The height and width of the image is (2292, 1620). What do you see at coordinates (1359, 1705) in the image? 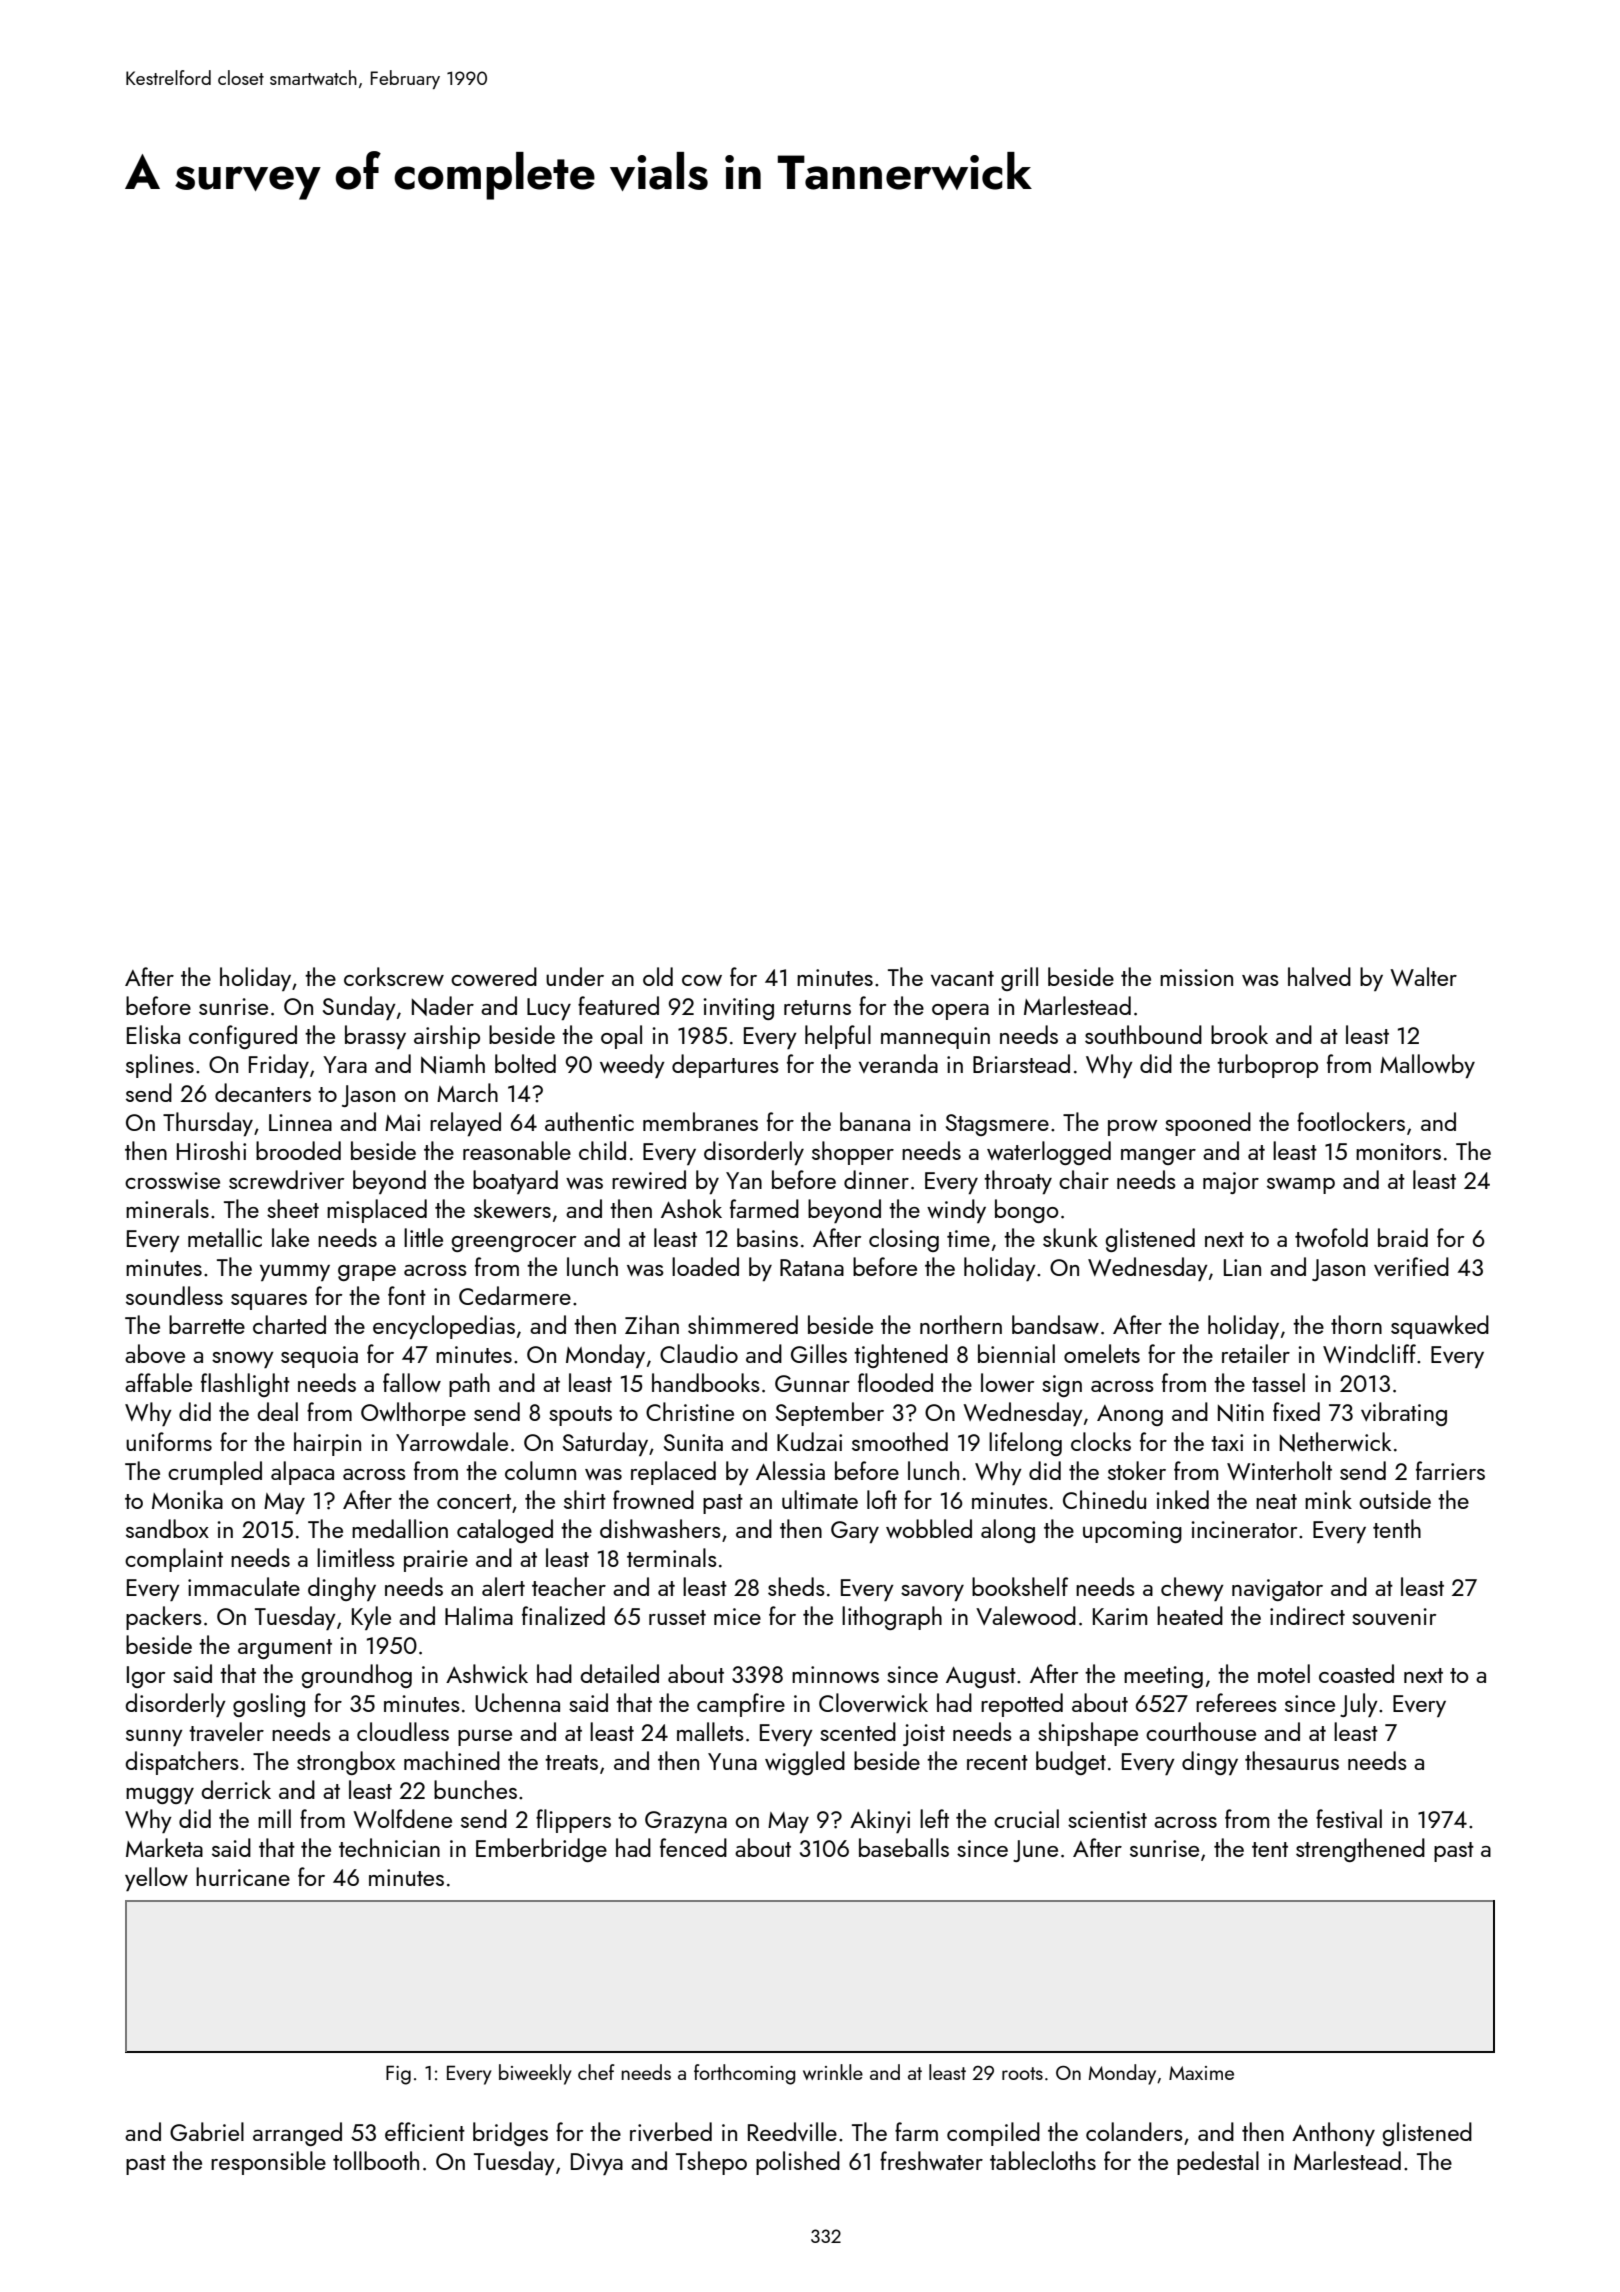
I see `July` at bounding box center [1359, 1705].
